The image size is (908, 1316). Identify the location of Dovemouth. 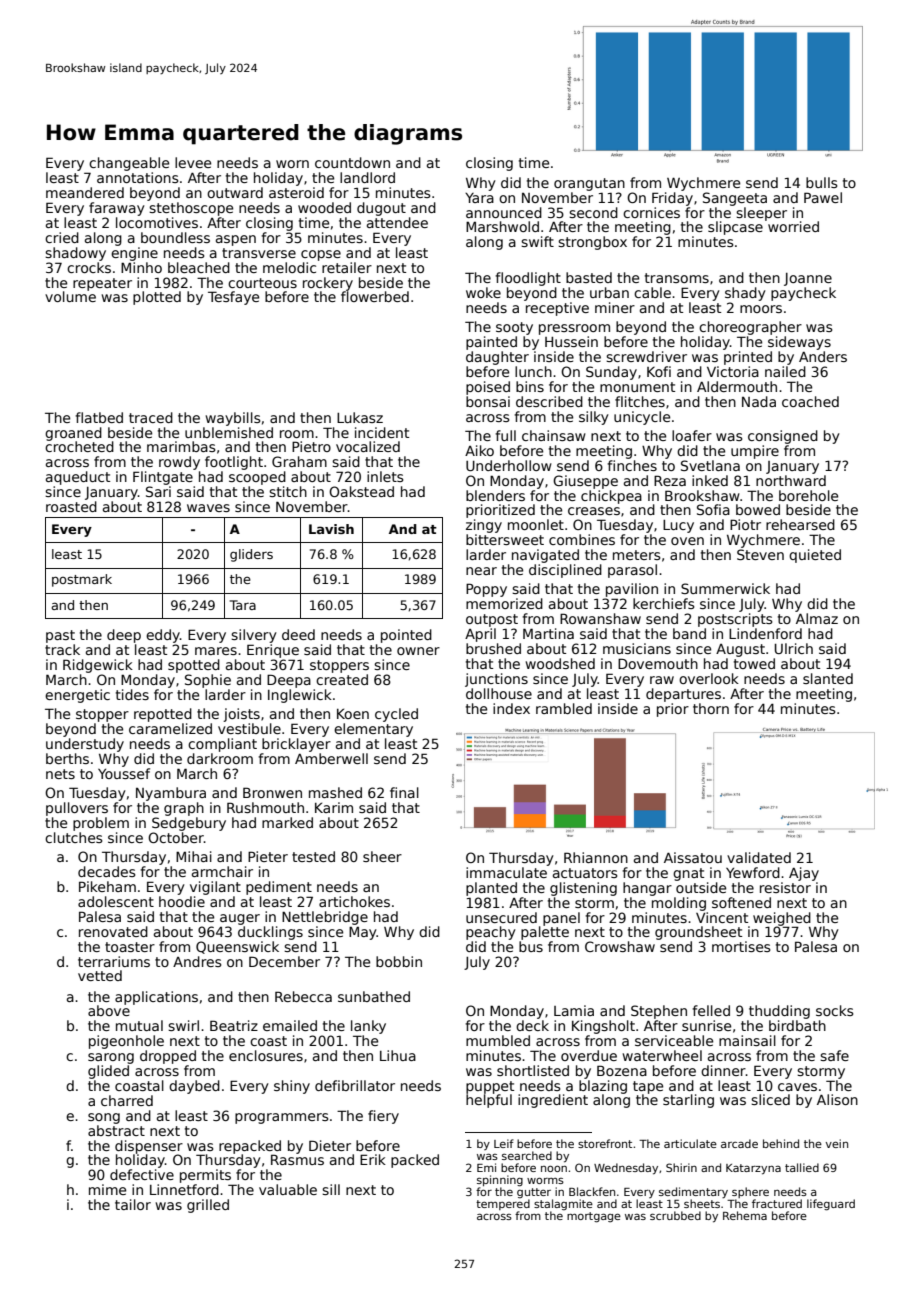
(658, 663).
